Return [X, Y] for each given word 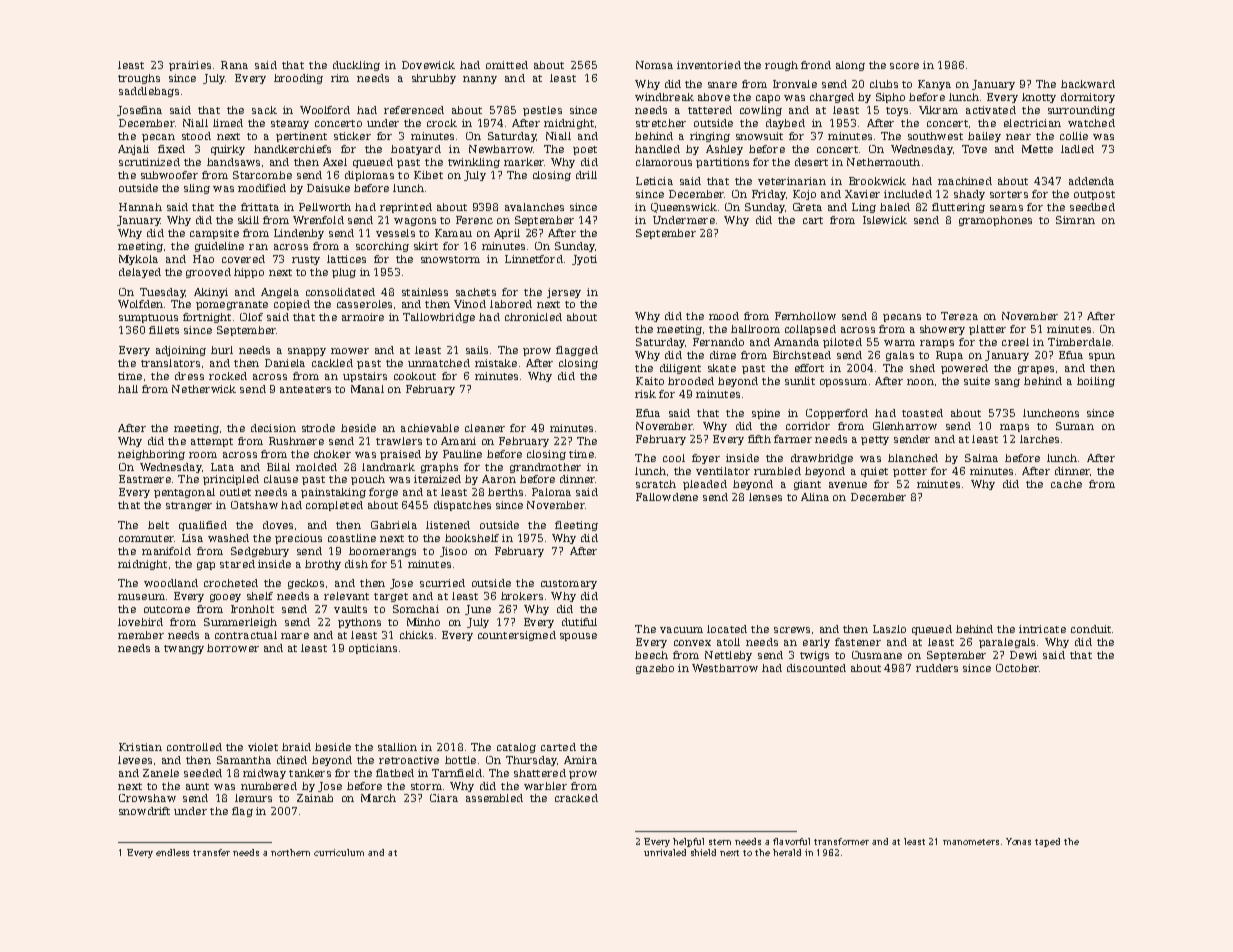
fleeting [576, 526]
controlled [194, 747]
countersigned [517, 636]
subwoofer [169, 175]
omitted [507, 65]
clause [281, 479]
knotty [1039, 98]
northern [290, 852]
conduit [1091, 629]
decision [273, 428]
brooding [298, 79]
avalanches [534, 207]
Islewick [885, 220]
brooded [691, 381]
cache [1066, 484]
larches [1039, 439]
